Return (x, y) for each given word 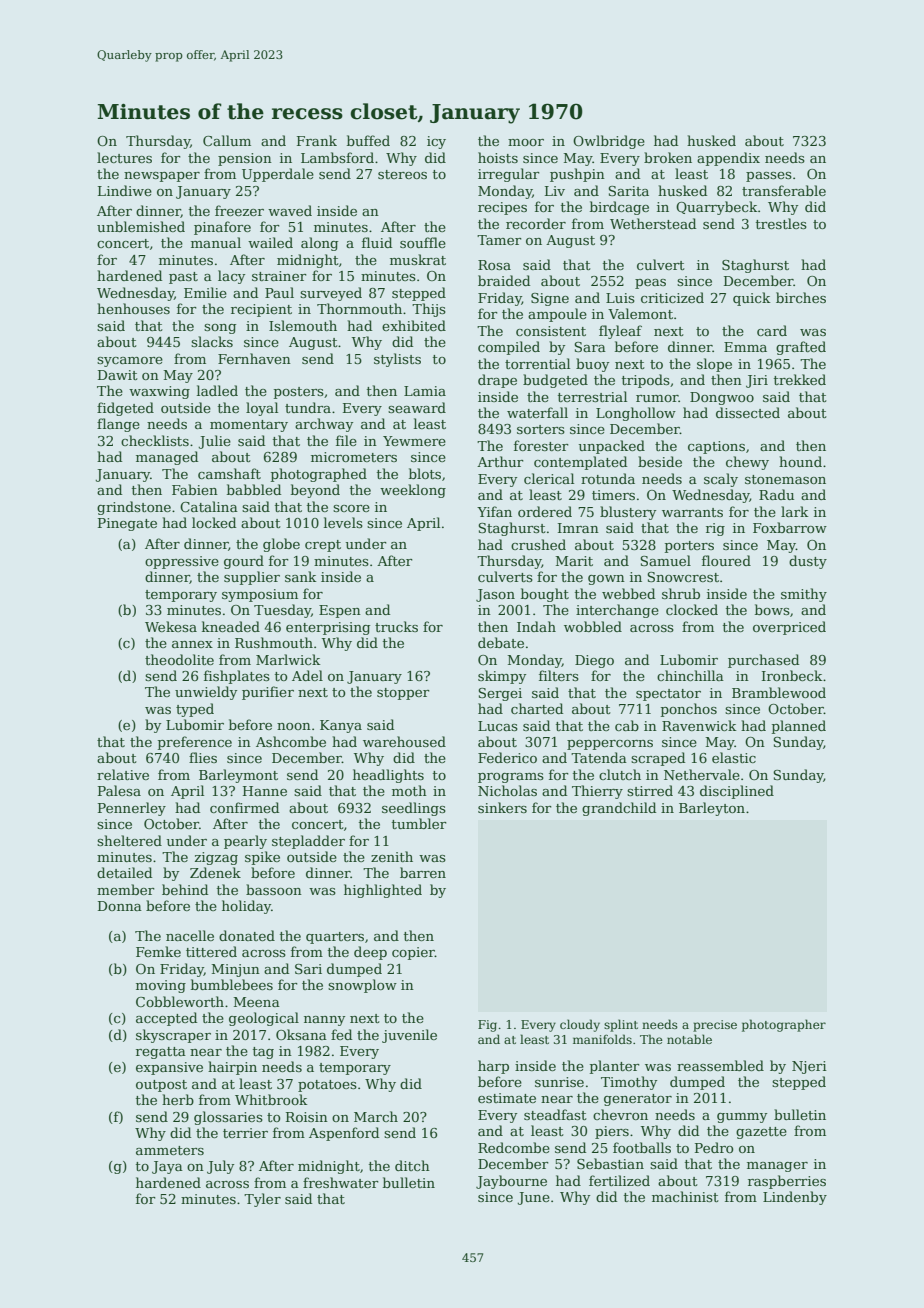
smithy (804, 595)
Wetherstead (653, 223)
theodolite (179, 659)
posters (299, 393)
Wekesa (171, 626)
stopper (403, 694)
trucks (396, 626)
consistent (551, 331)
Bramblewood (779, 692)
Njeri (809, 1067)
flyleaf (620, 332)
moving (161, 986)
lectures (124, 157)
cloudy (580, 1025)
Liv (555, 191)
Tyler (262, 1200)
